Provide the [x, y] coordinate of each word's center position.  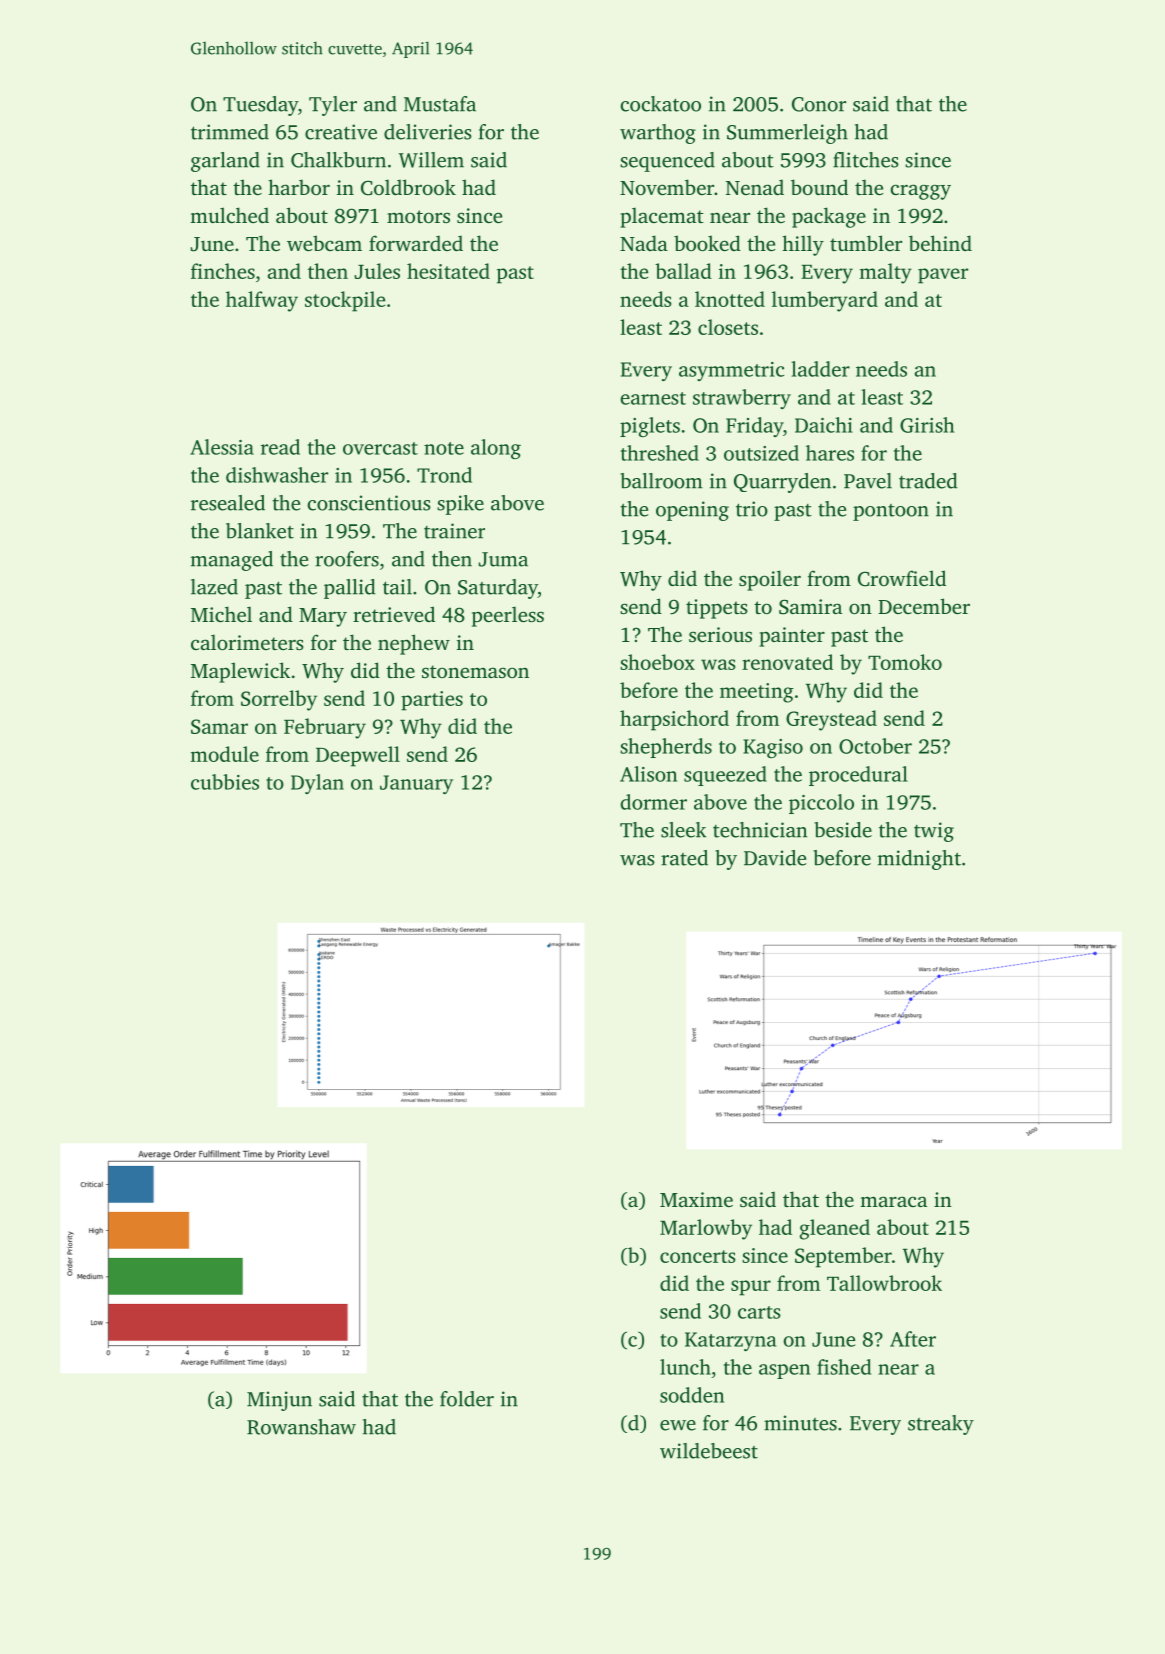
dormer [654, 802]
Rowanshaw [301, 1427]
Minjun [279, 1401]
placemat [662, 217]
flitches [866, 160]
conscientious [369, 503]
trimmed [230, 132]
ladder [820, 369]
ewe [678, 1425]
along [496, 449]
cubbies [225, 782]
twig [934, 832]
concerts [698, 1256]
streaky [941, 1425]
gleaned [835, 1229]
